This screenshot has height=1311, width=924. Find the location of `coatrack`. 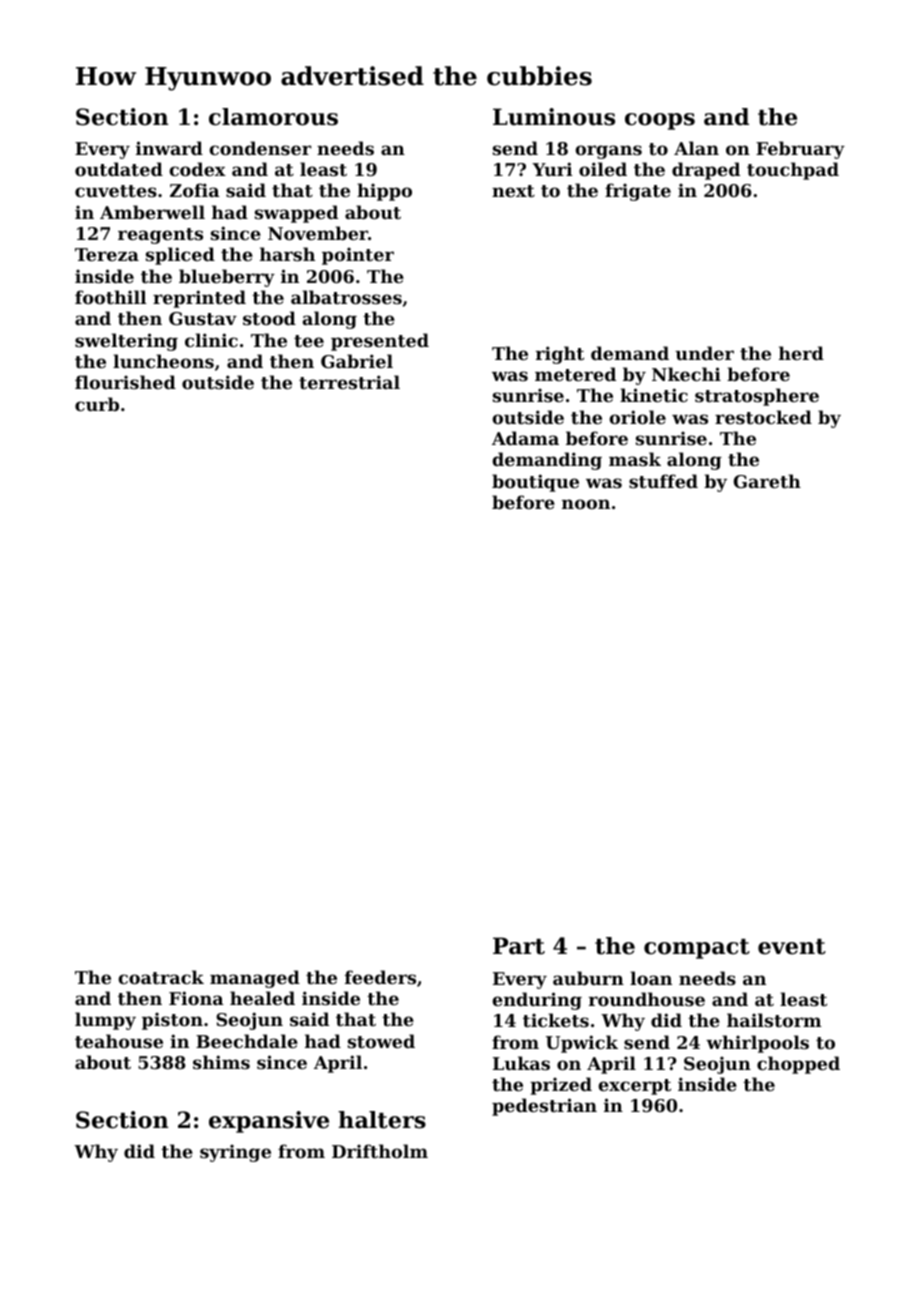

coatrack is located at coordinates (161, 977).
